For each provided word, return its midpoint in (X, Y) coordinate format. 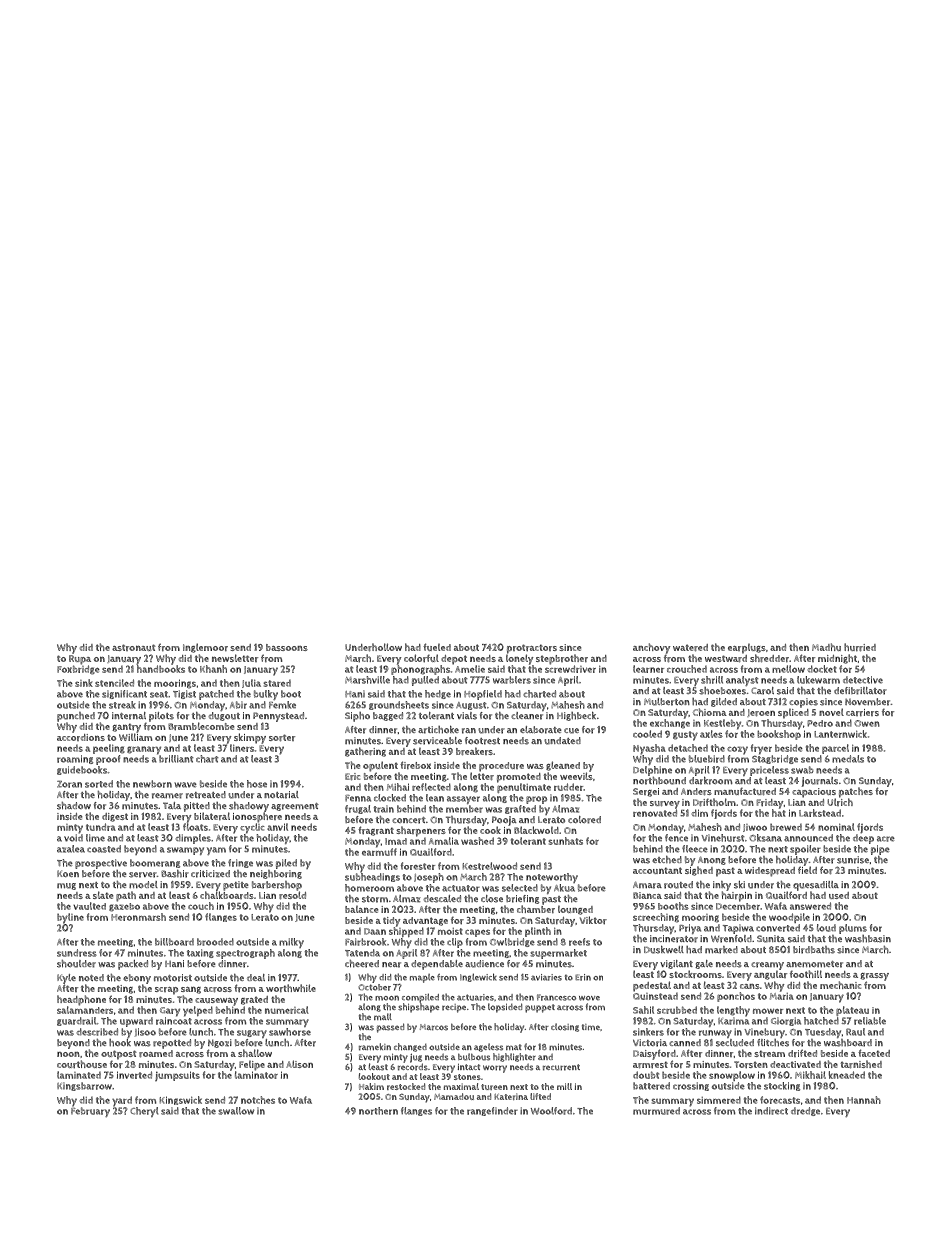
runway (715, 1034)
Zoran (69, 784)
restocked (406, 1086)
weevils (576, 776)
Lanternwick (840, 734)
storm (375, 899)
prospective (101, 864)
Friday (770, 804)
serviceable (437, 741)
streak (122, 705)
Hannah (864, 1100)
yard (122, 1101)
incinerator (674, 939)
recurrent (561, 1067)
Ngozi (220, 1043)
